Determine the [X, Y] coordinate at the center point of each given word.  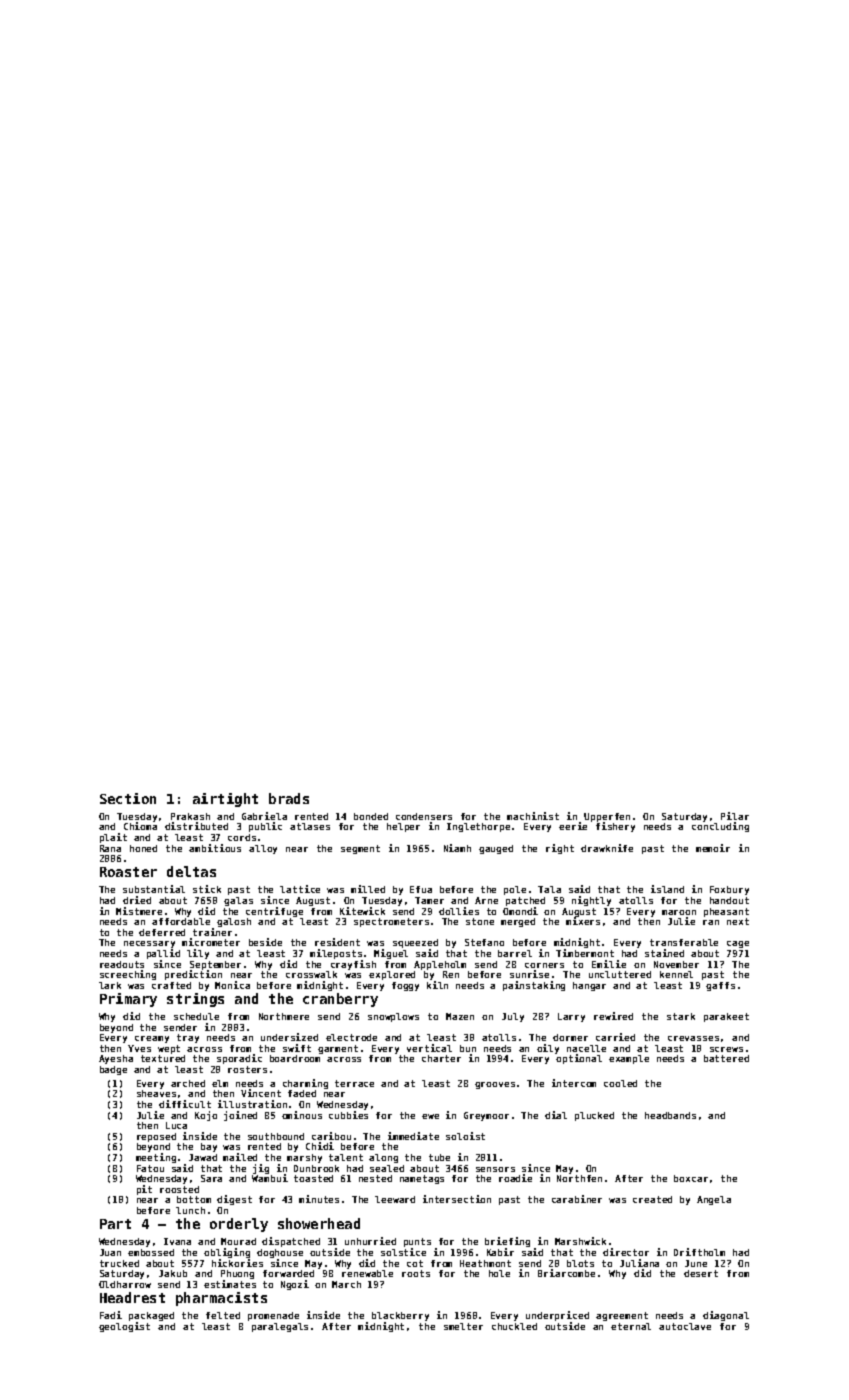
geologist [124, 1327]
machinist [533, 816]
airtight [225, 800]
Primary [128, 1000]
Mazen [460, 1016]
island [667, 889]
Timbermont [585, 953]
